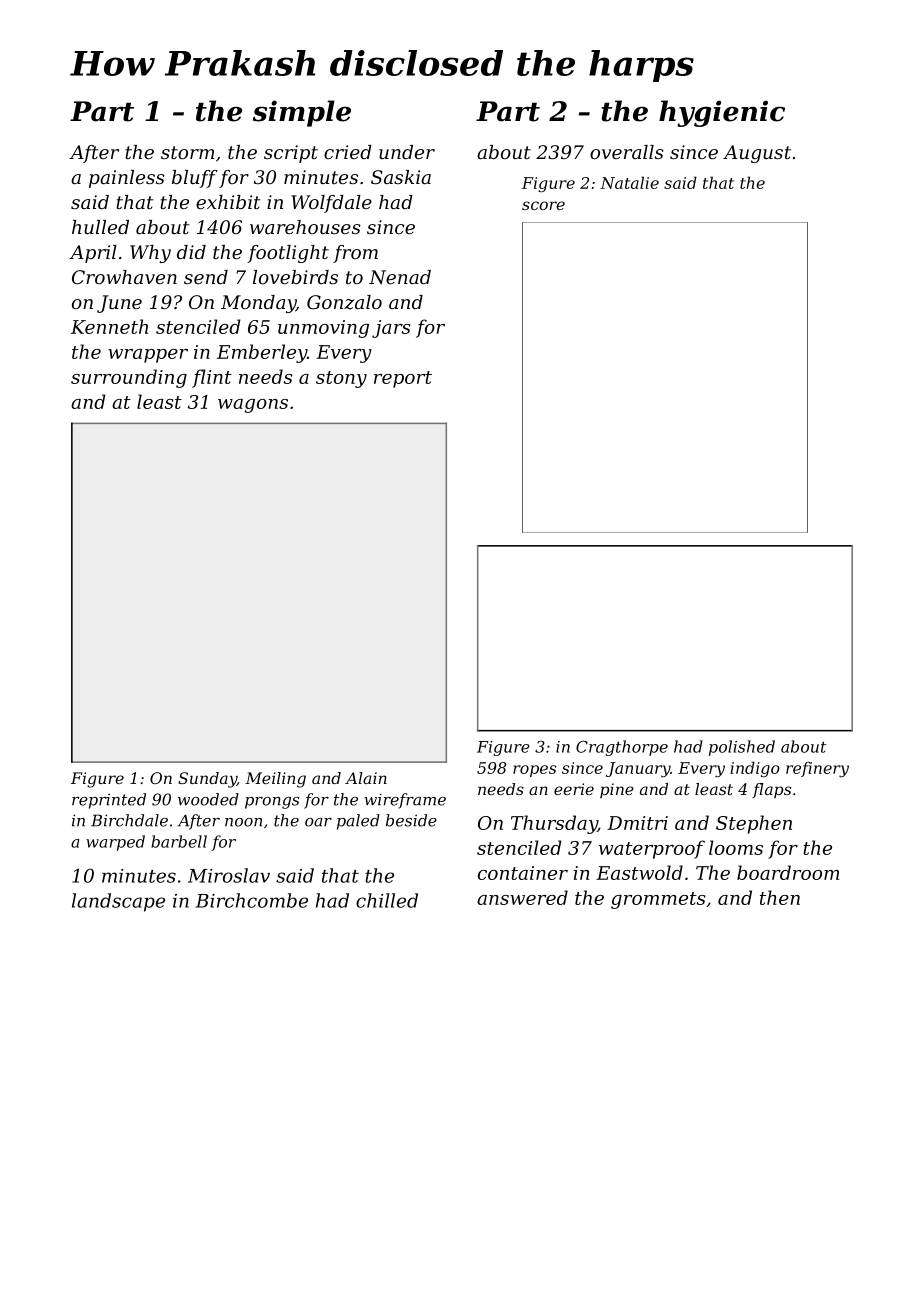 The height and width of the page is (1308, 924). I want to click on stony, so click(341, 379).
